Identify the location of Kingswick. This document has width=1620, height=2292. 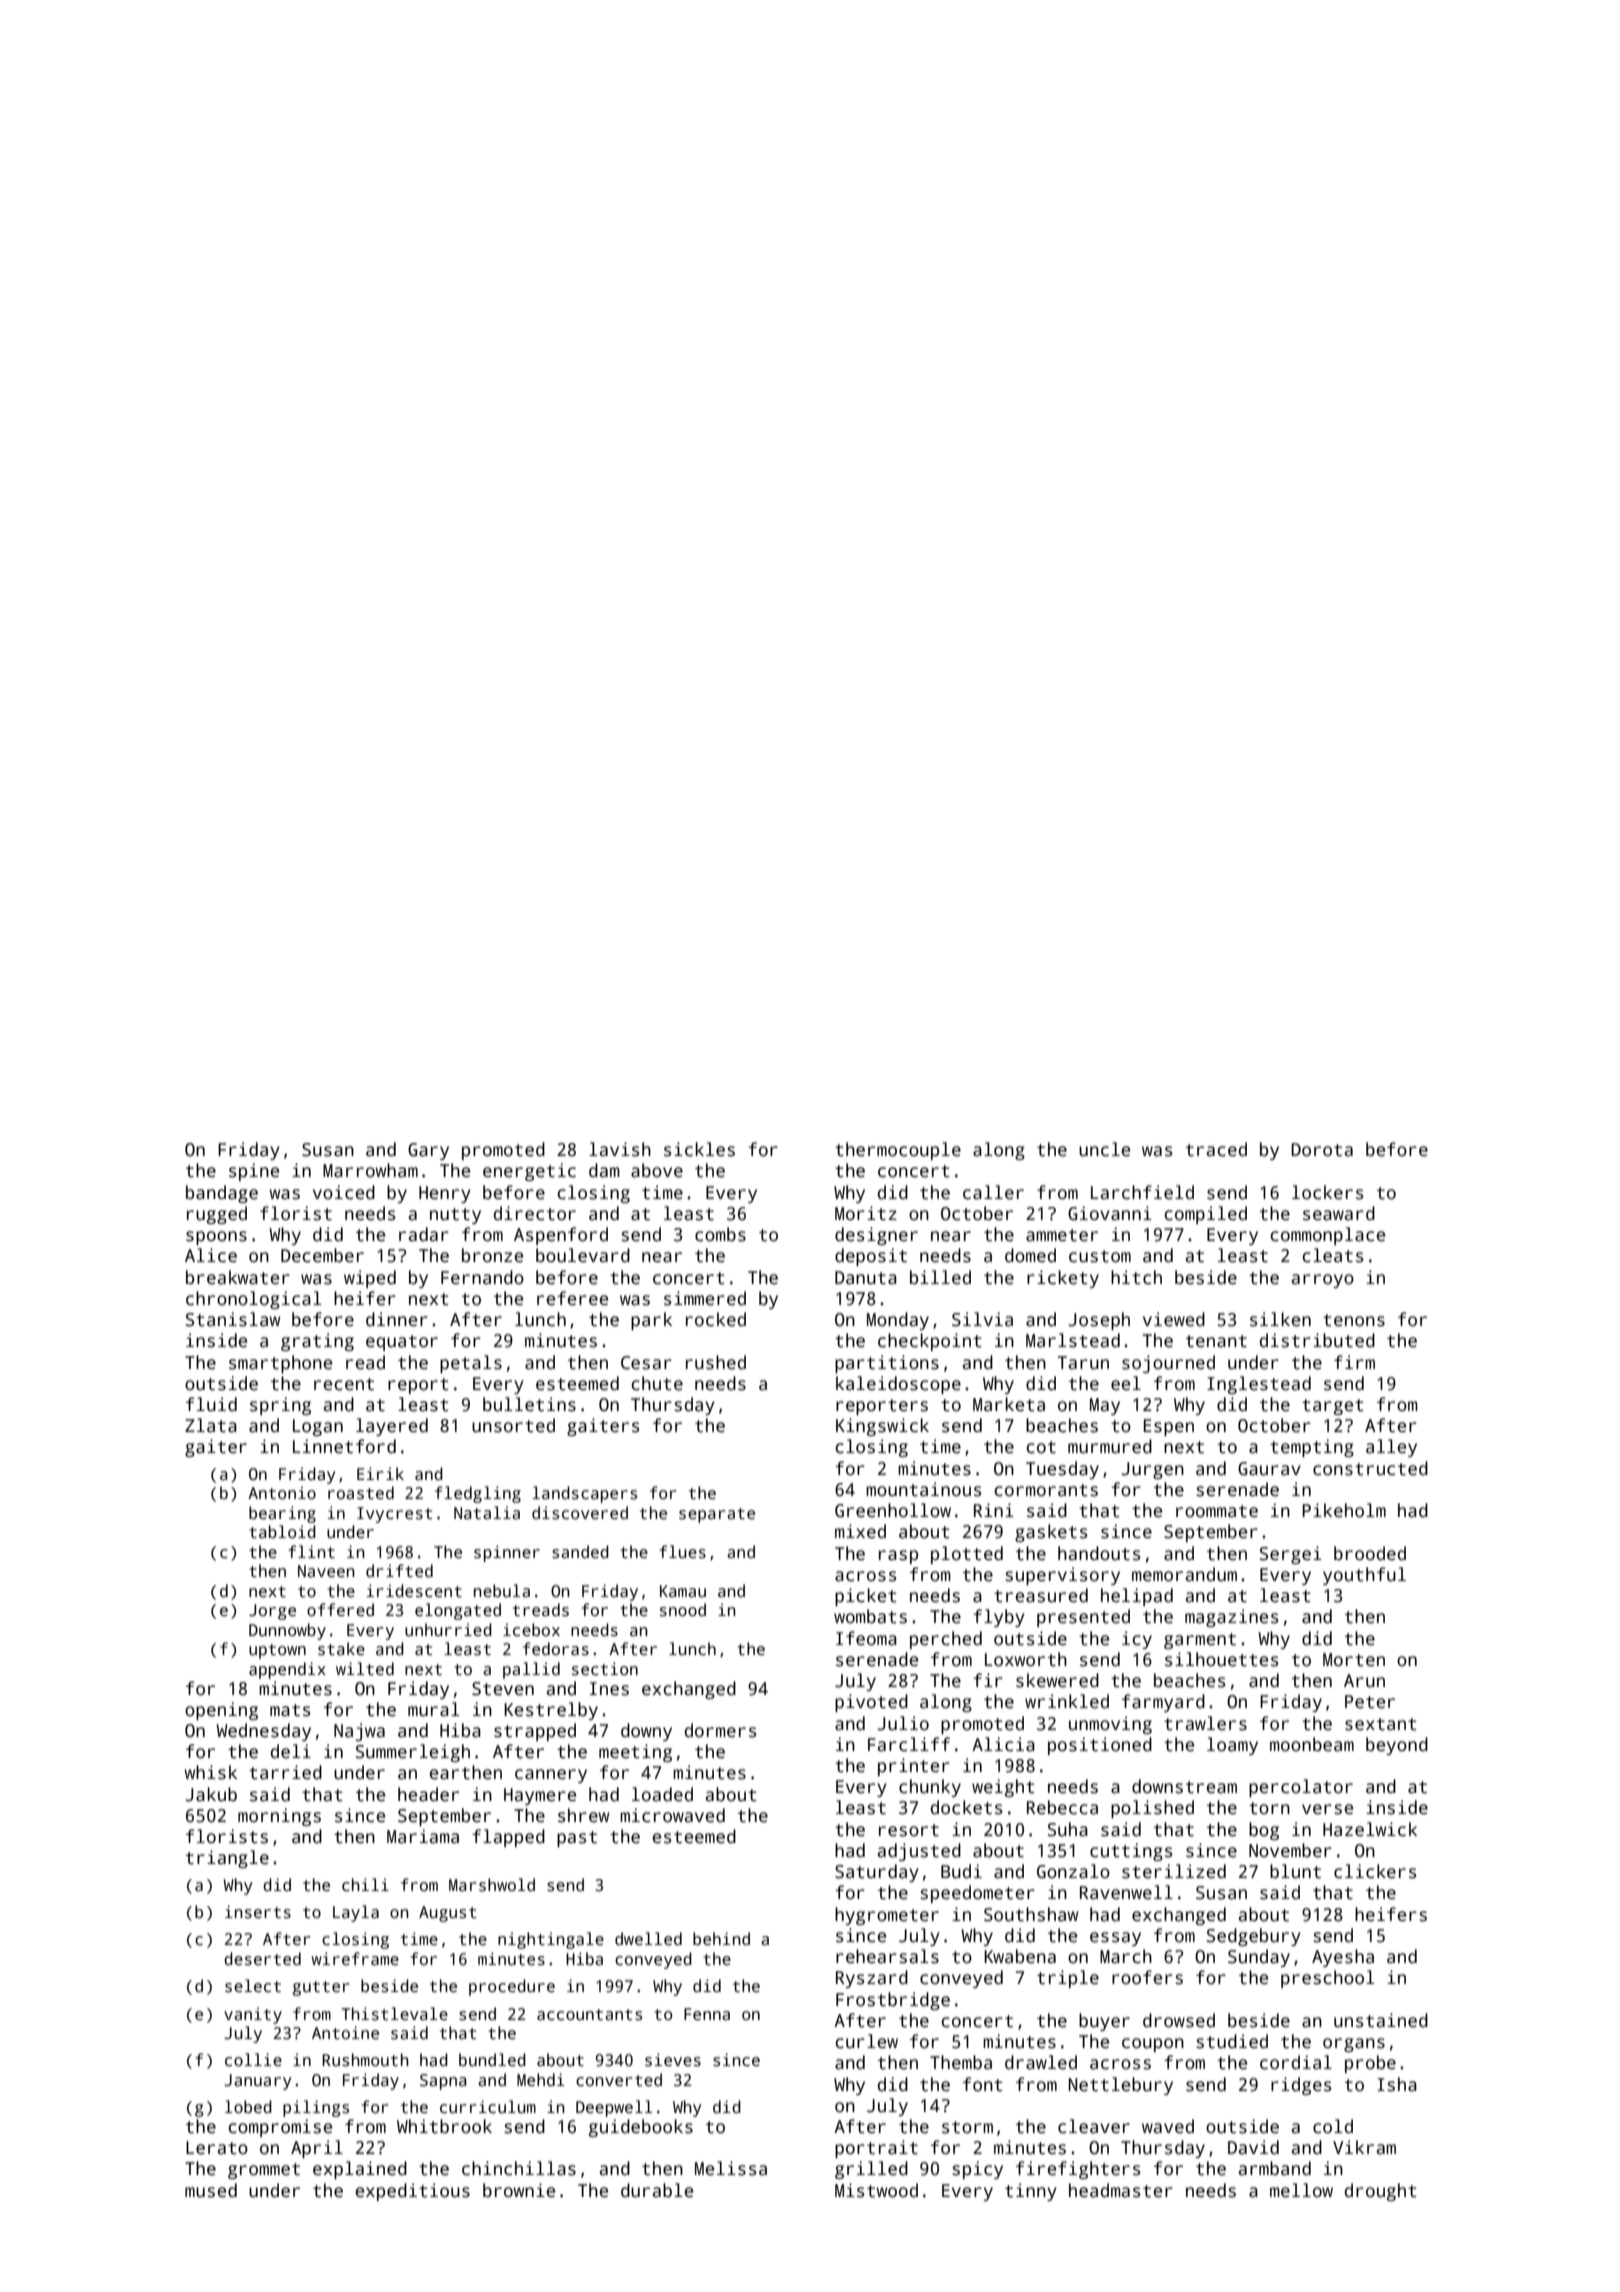
(882, 1427).
